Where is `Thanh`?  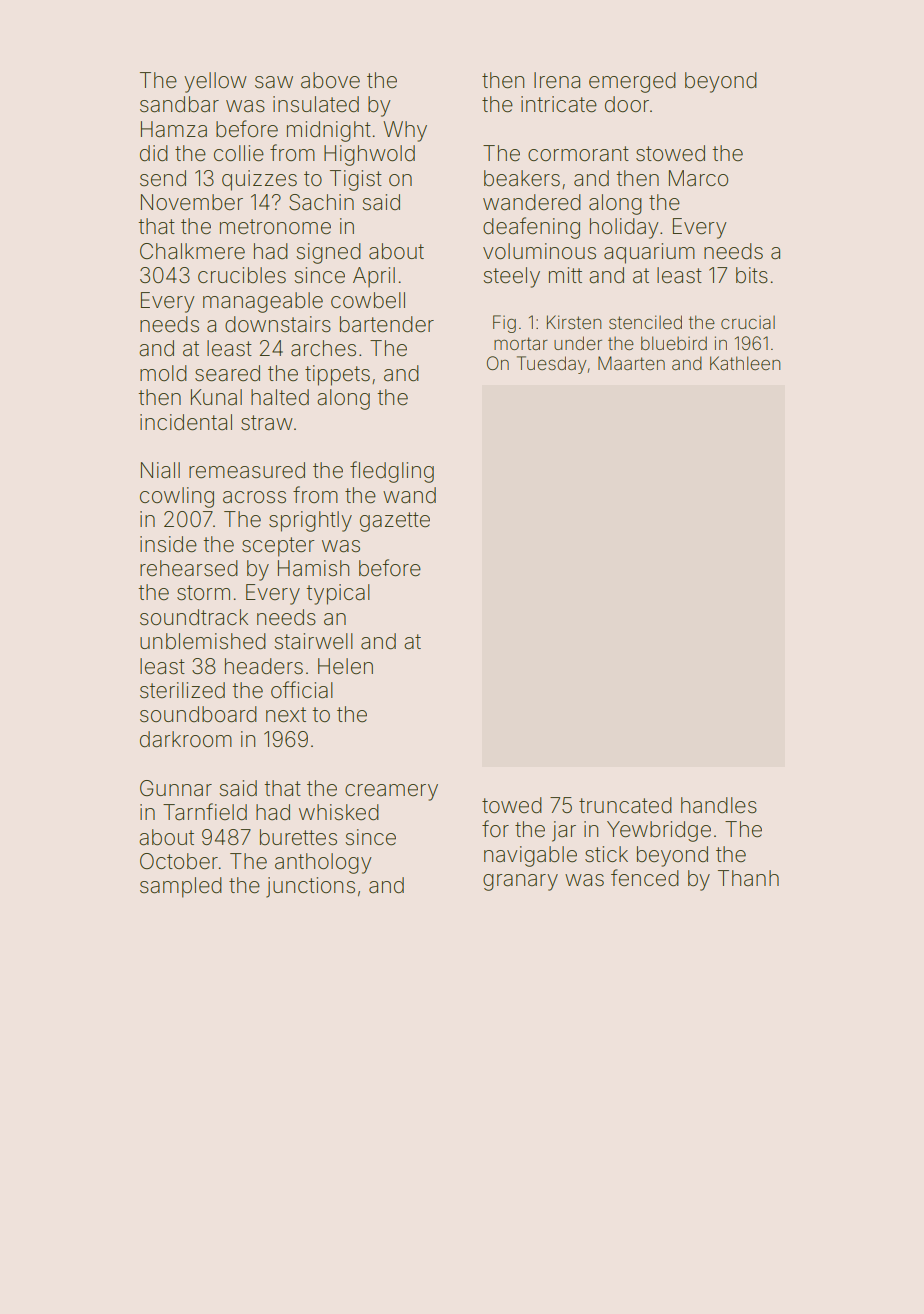 Thanh is located at coordinates (748, 878).
